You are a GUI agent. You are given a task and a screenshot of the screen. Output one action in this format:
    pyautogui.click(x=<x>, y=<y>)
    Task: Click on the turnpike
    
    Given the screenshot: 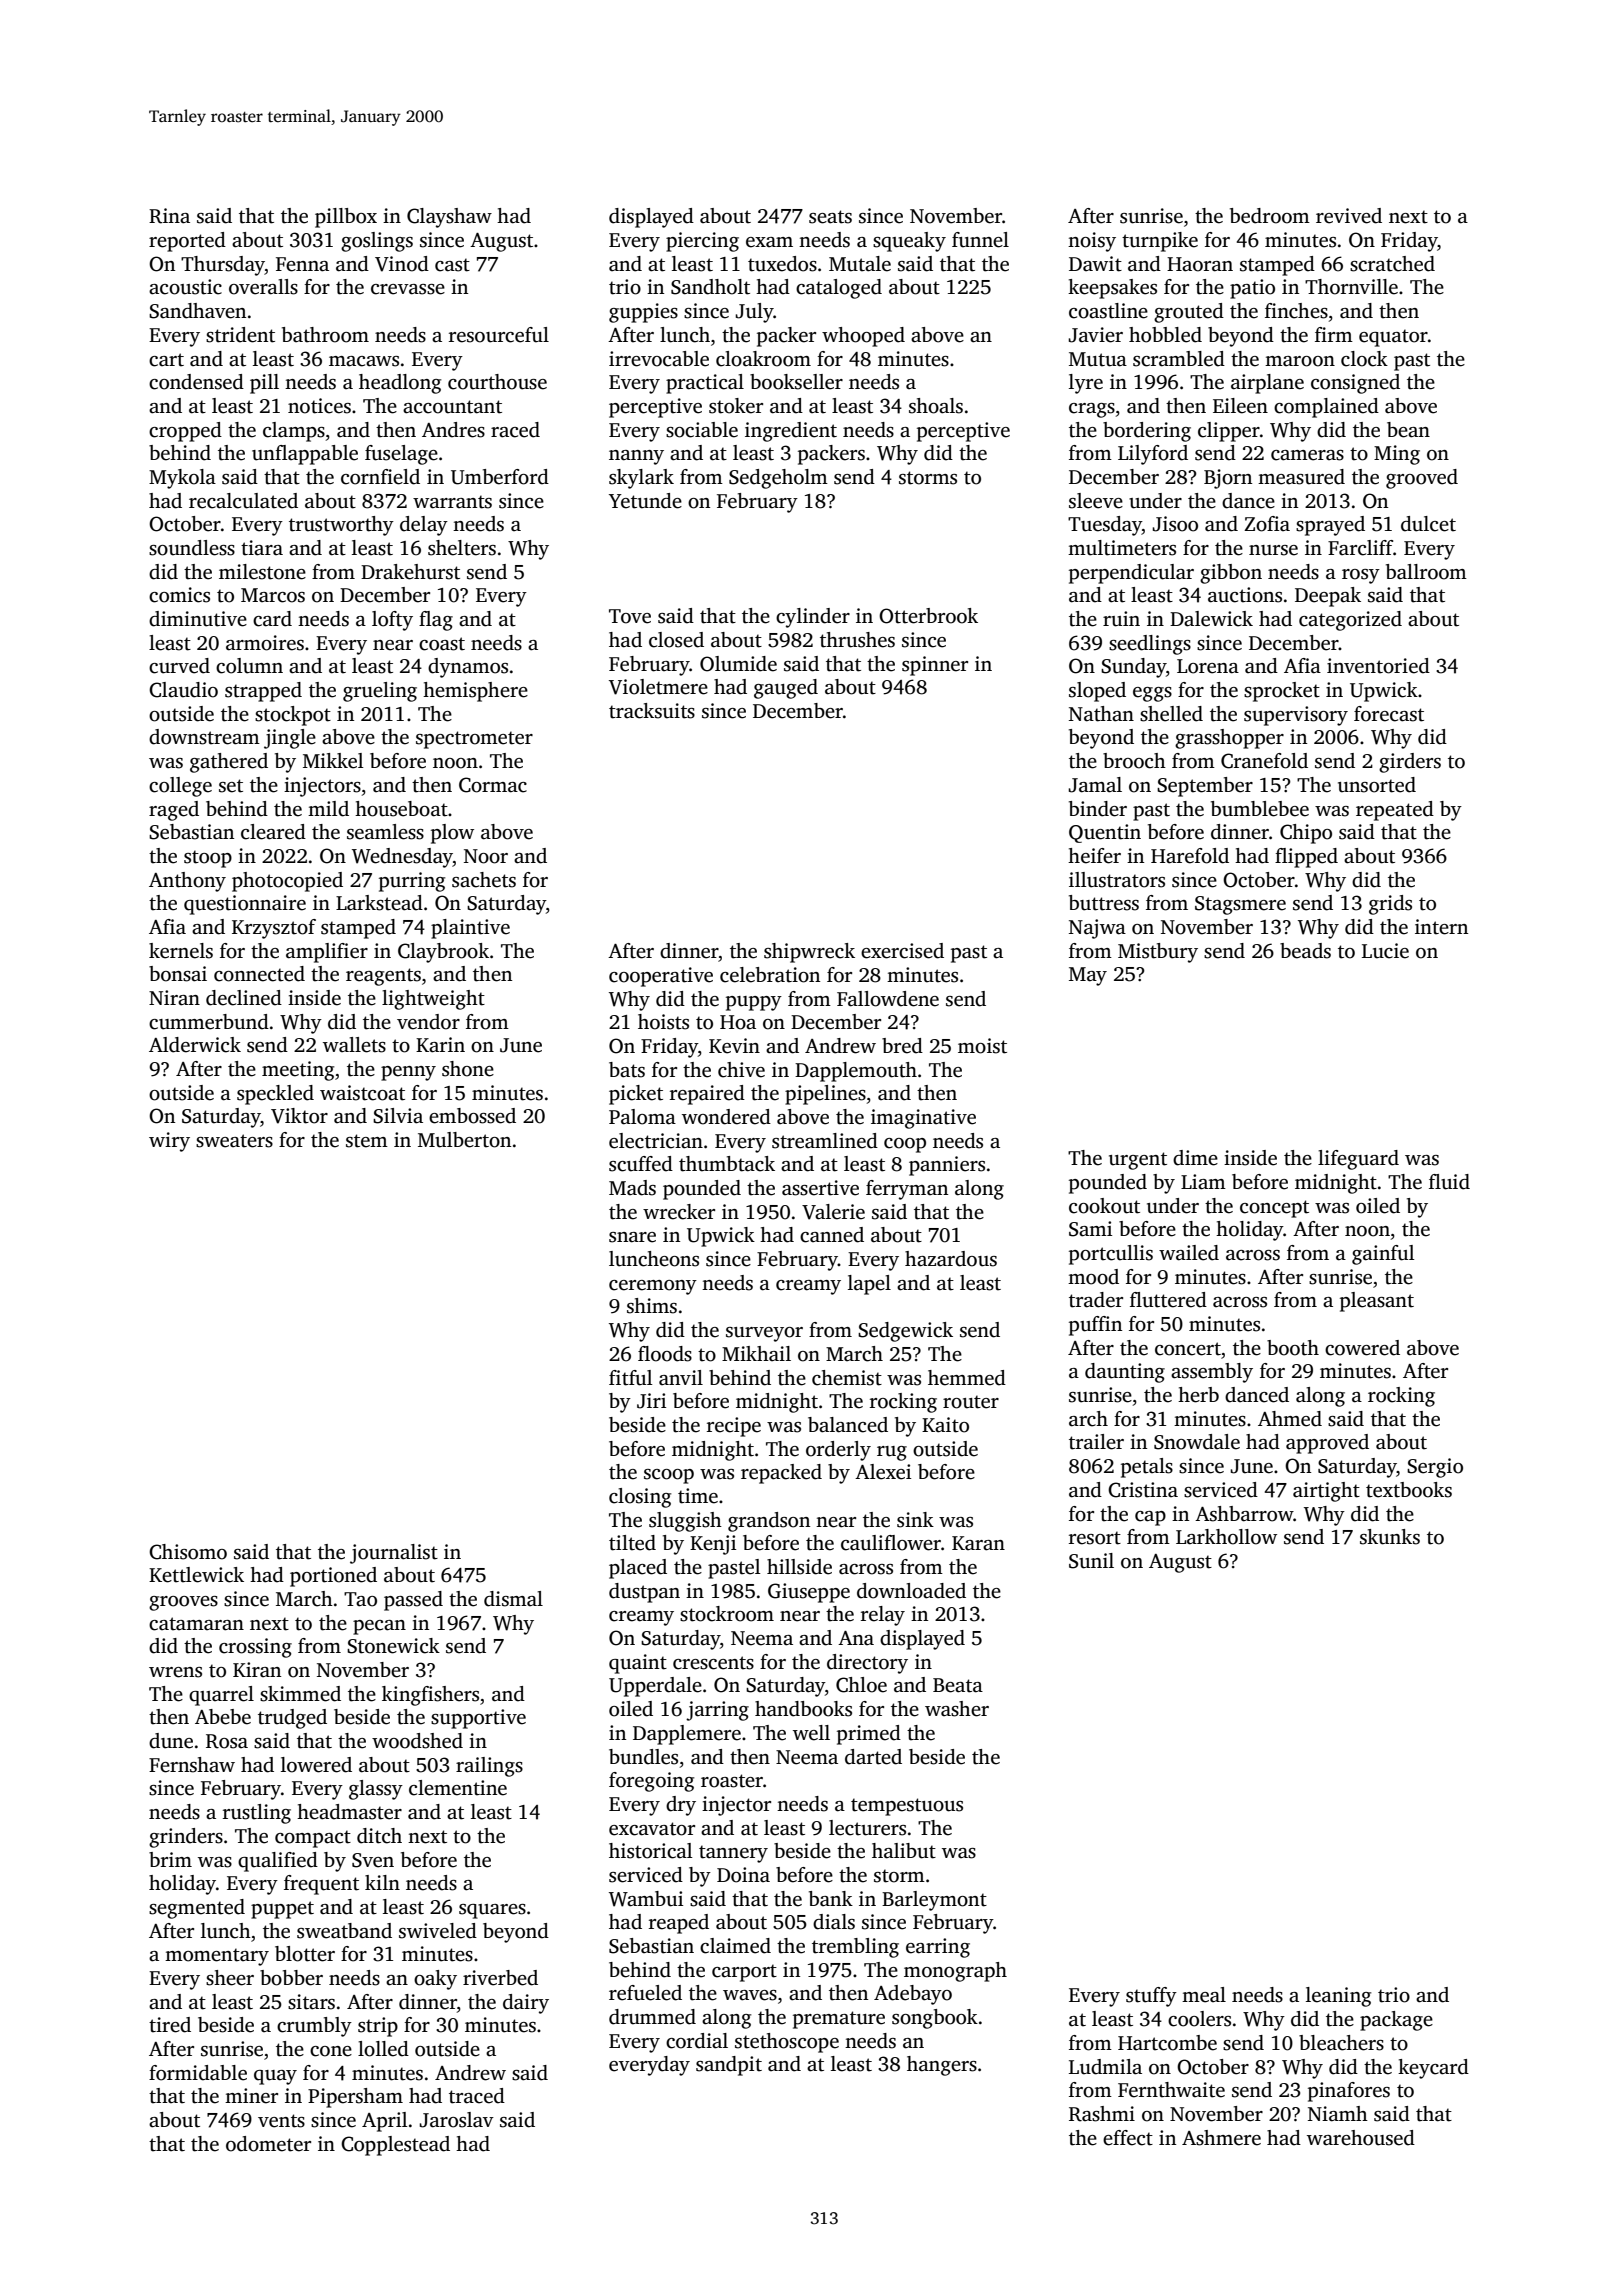 What is the action you would take?
    pyautogui.click(x=1160, y=242)
